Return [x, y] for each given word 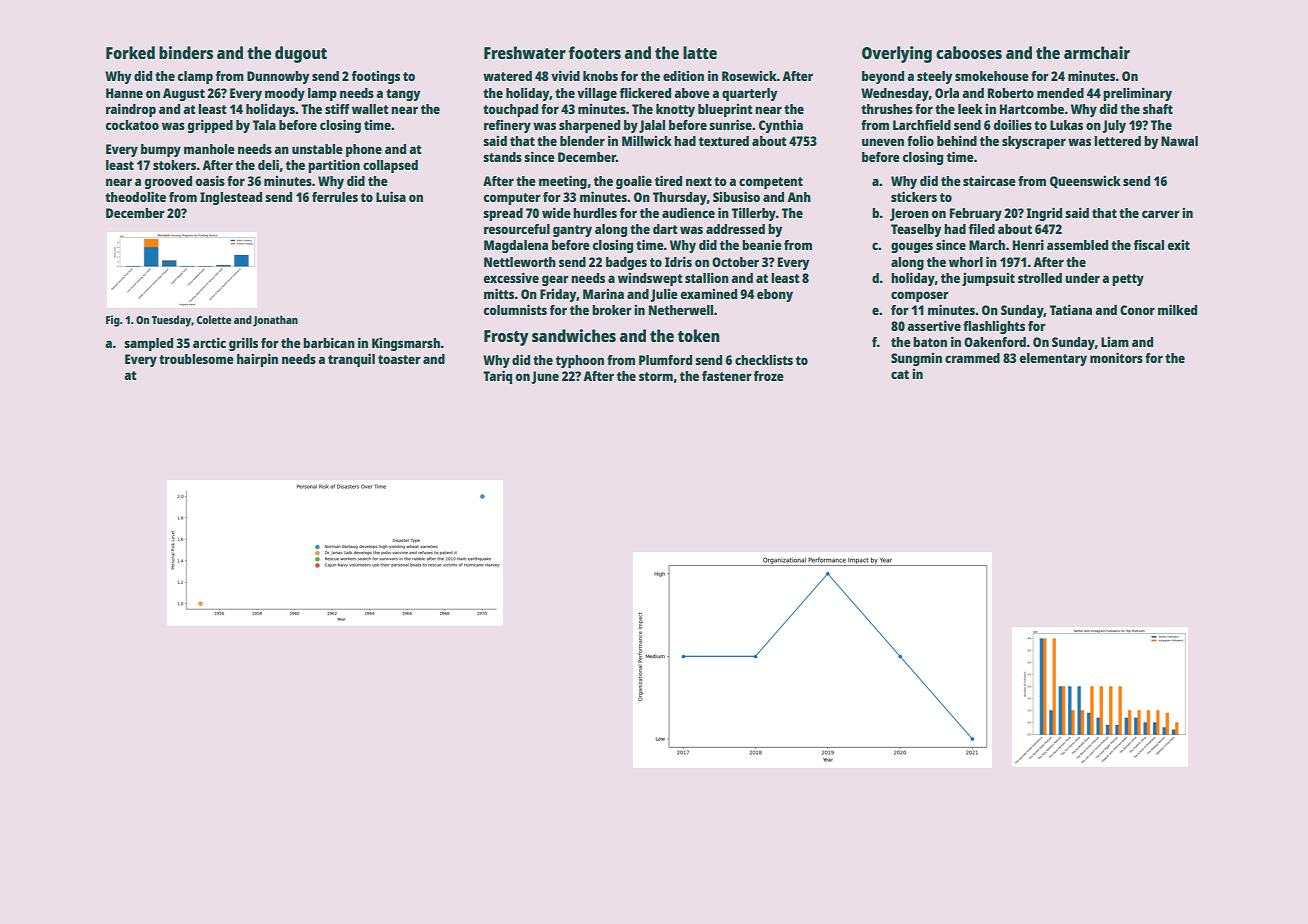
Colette [214, 319]
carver [1161, 214]
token [699, 335]
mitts [499, 293]
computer [512, 199]
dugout [301, 54]
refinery [507, 126]
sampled [148, 344]
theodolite [135, 196]
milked [1177, 309]
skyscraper [1034, 142]
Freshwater [525, 52]
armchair [1097, 52]
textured [724, 141]
